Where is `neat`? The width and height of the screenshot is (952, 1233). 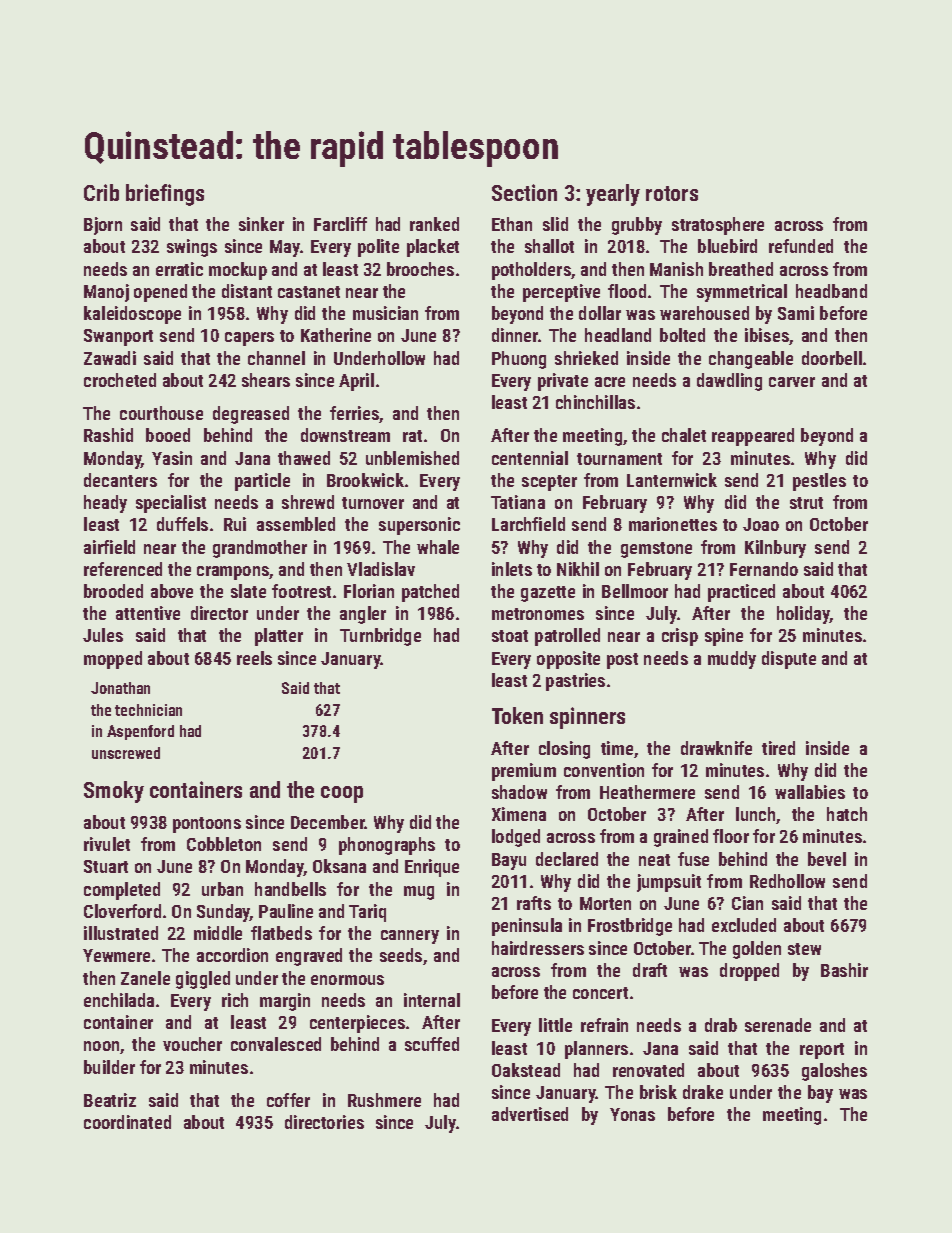
neat is located at coordinates (654, 860).
